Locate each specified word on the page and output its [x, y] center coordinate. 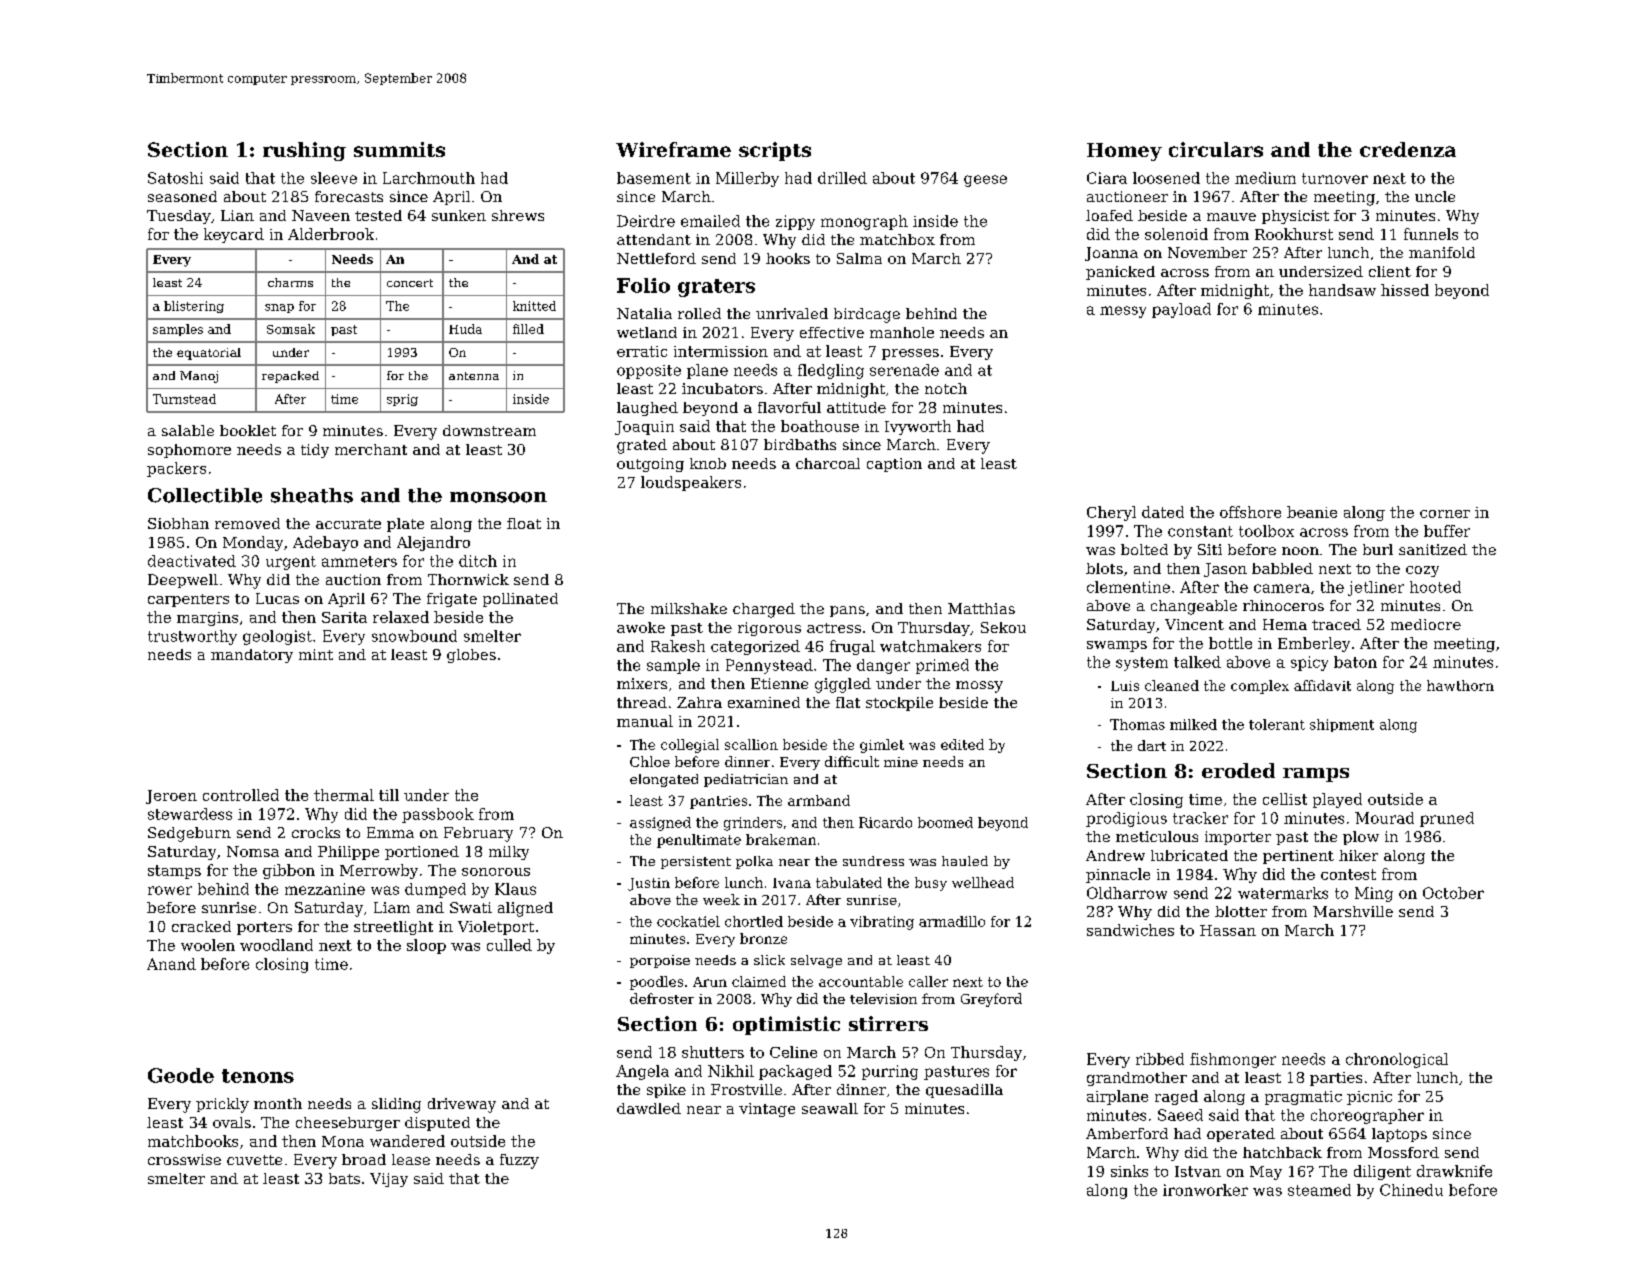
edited [962, 744]
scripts [775, 151]
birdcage [867, 315]
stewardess [190, 814]
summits [399, 149]
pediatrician [746, 780]
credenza [1408, 149]
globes [471, 656]
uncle [1435, 196]
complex [1260, 687]
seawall [830, 1108]
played [1337, 800]
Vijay [389, 1180]
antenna [474, 376]
